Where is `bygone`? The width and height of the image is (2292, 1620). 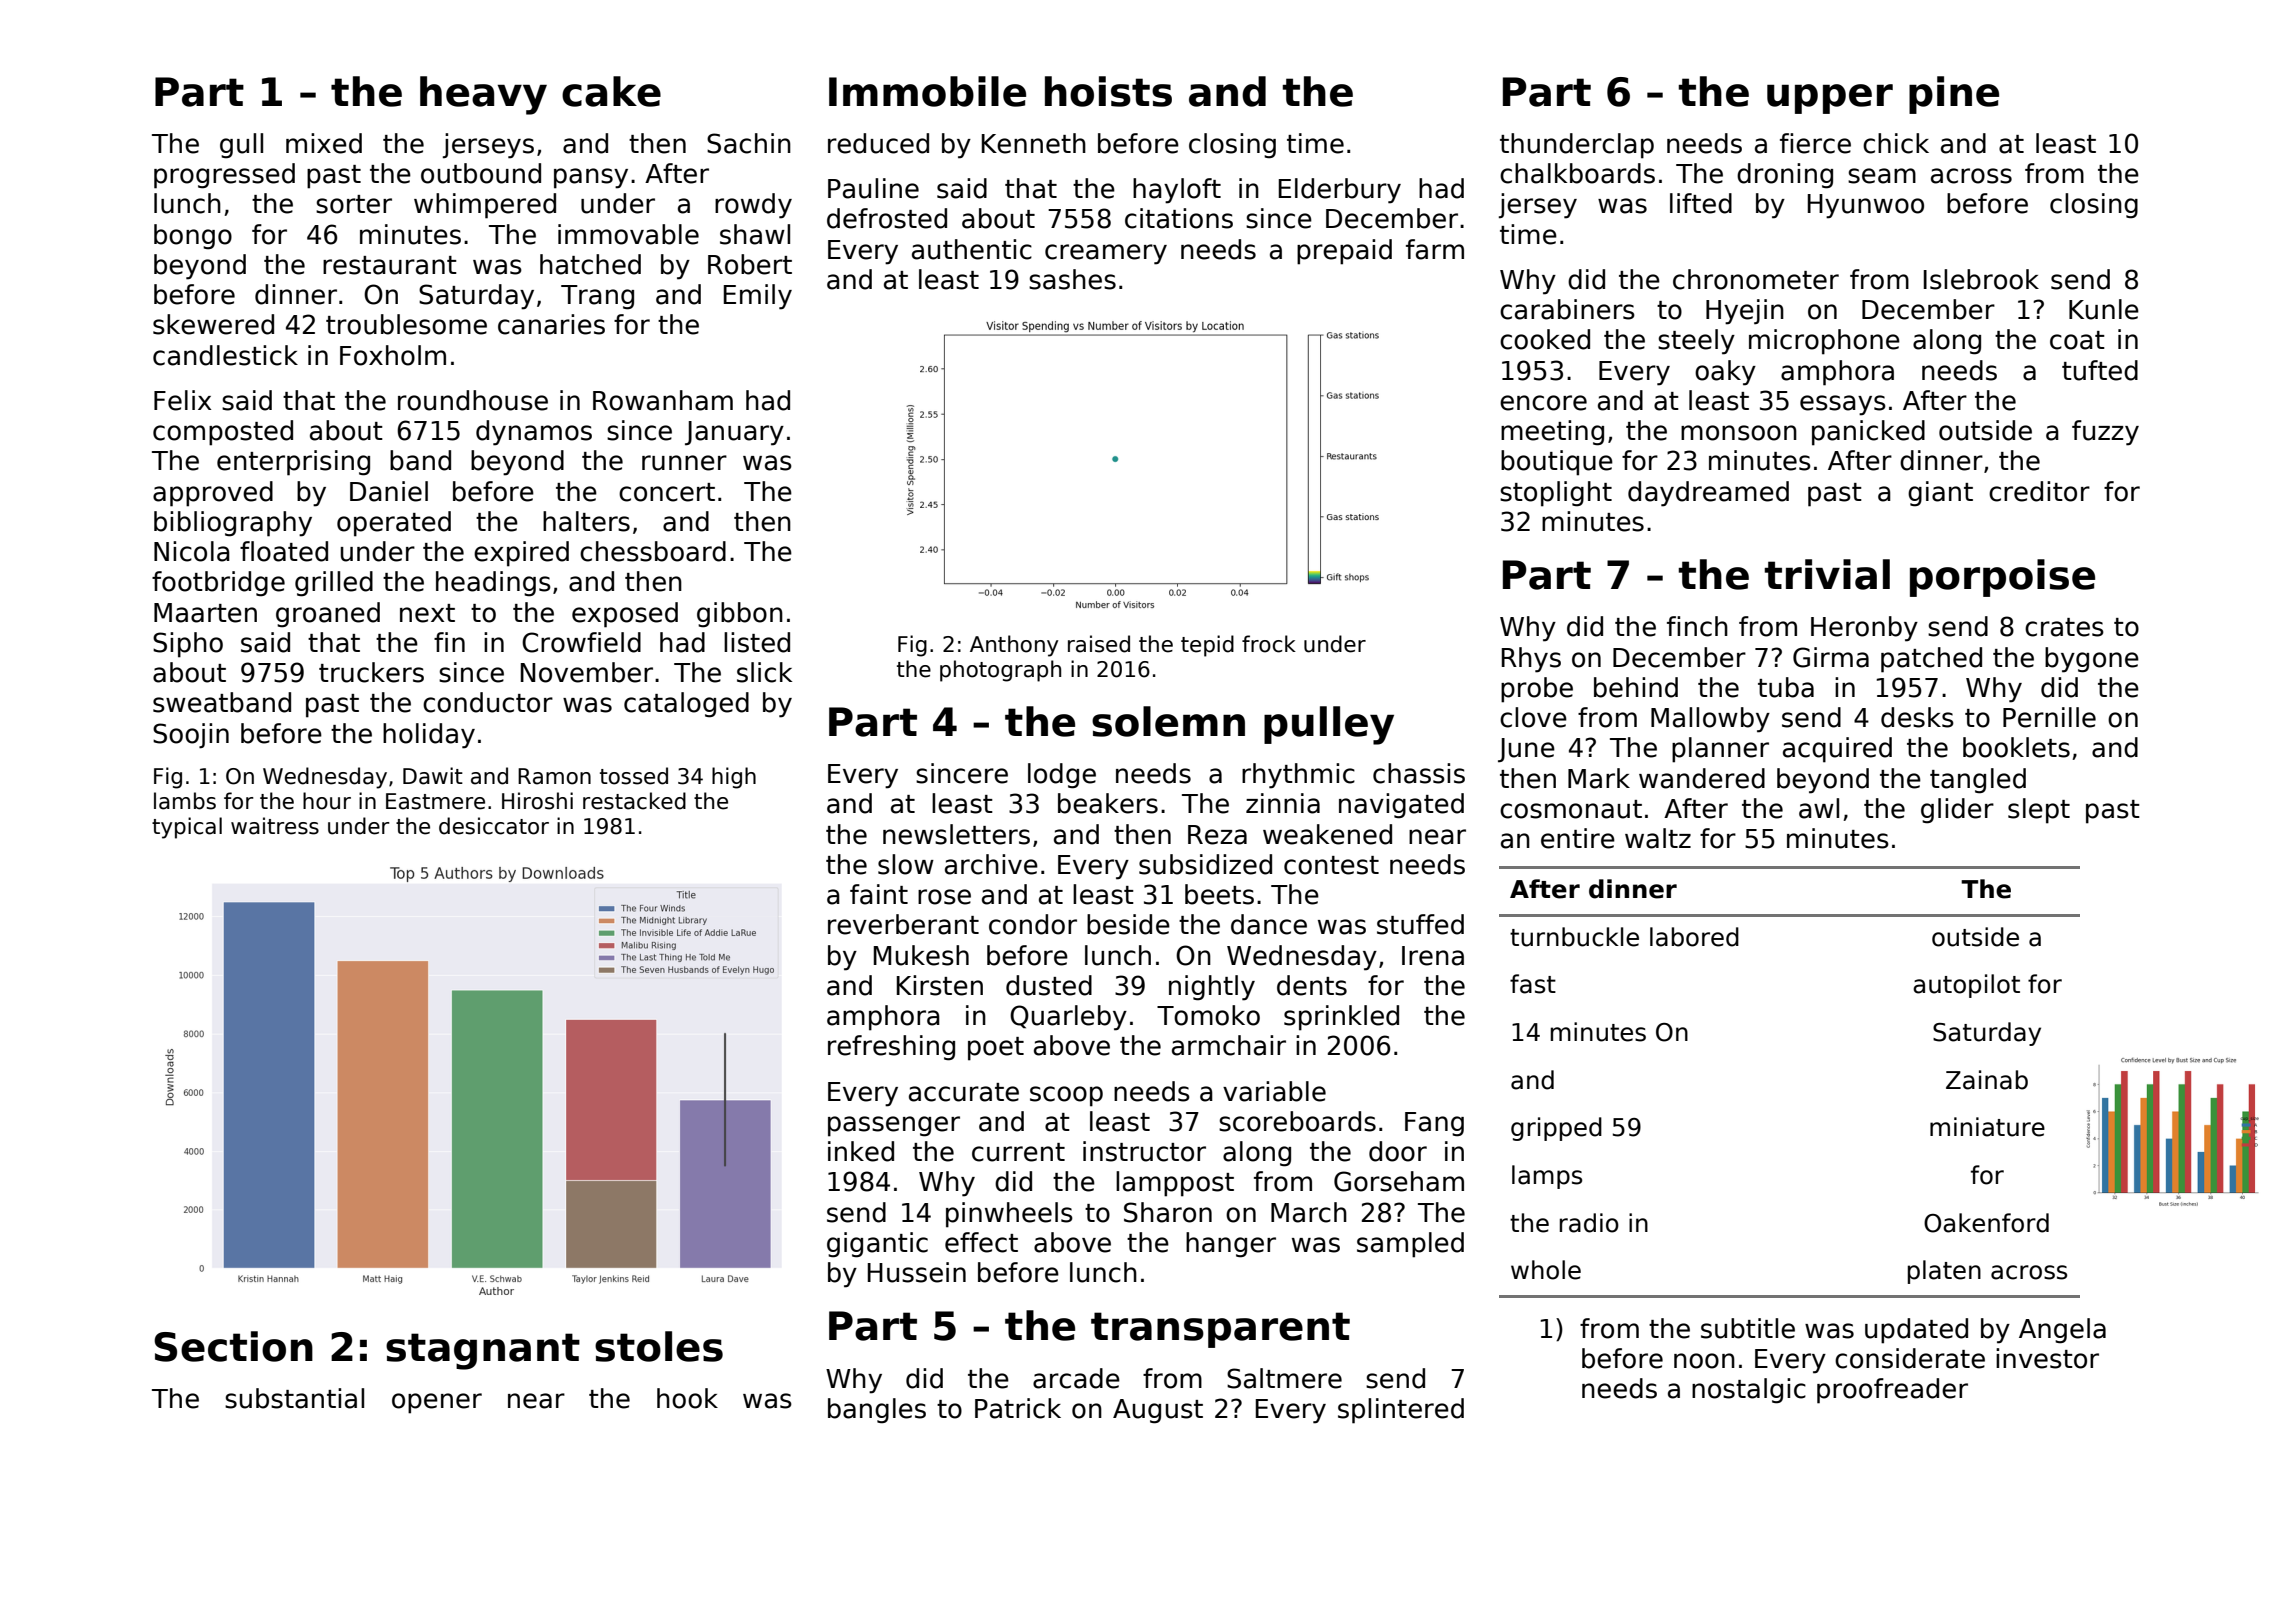 bygone is located at coordinates (2092, 660).
